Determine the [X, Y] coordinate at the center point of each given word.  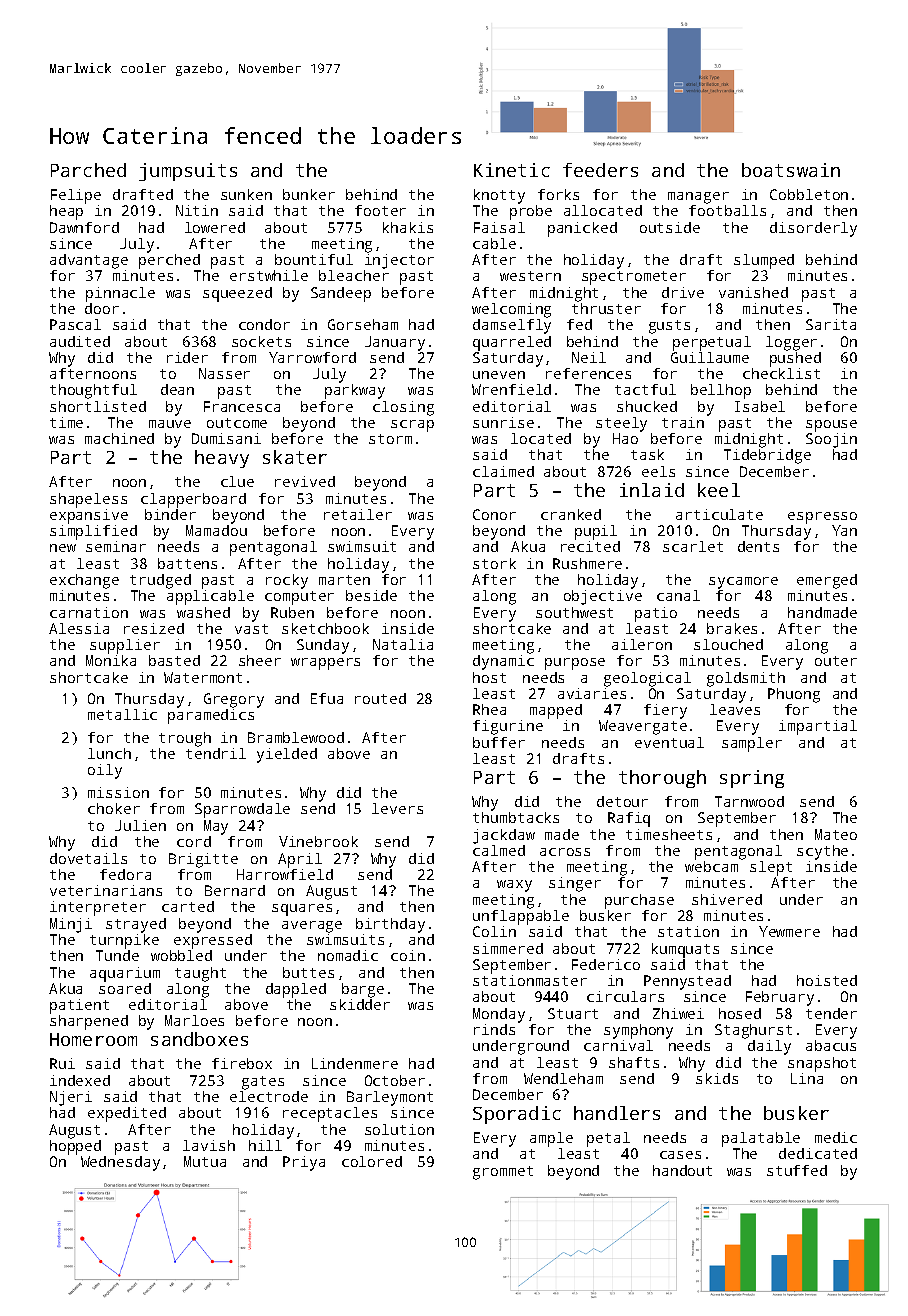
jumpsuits [188, 172]
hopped [75, 1147]
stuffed [797, 1170]
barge [363, 990]
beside [371, 595]
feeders [600, 170]
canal [678, 595]
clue [237, 481]
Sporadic [517, 1115]
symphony [638, 1031]
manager [698, 198]
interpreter [98, 908]
